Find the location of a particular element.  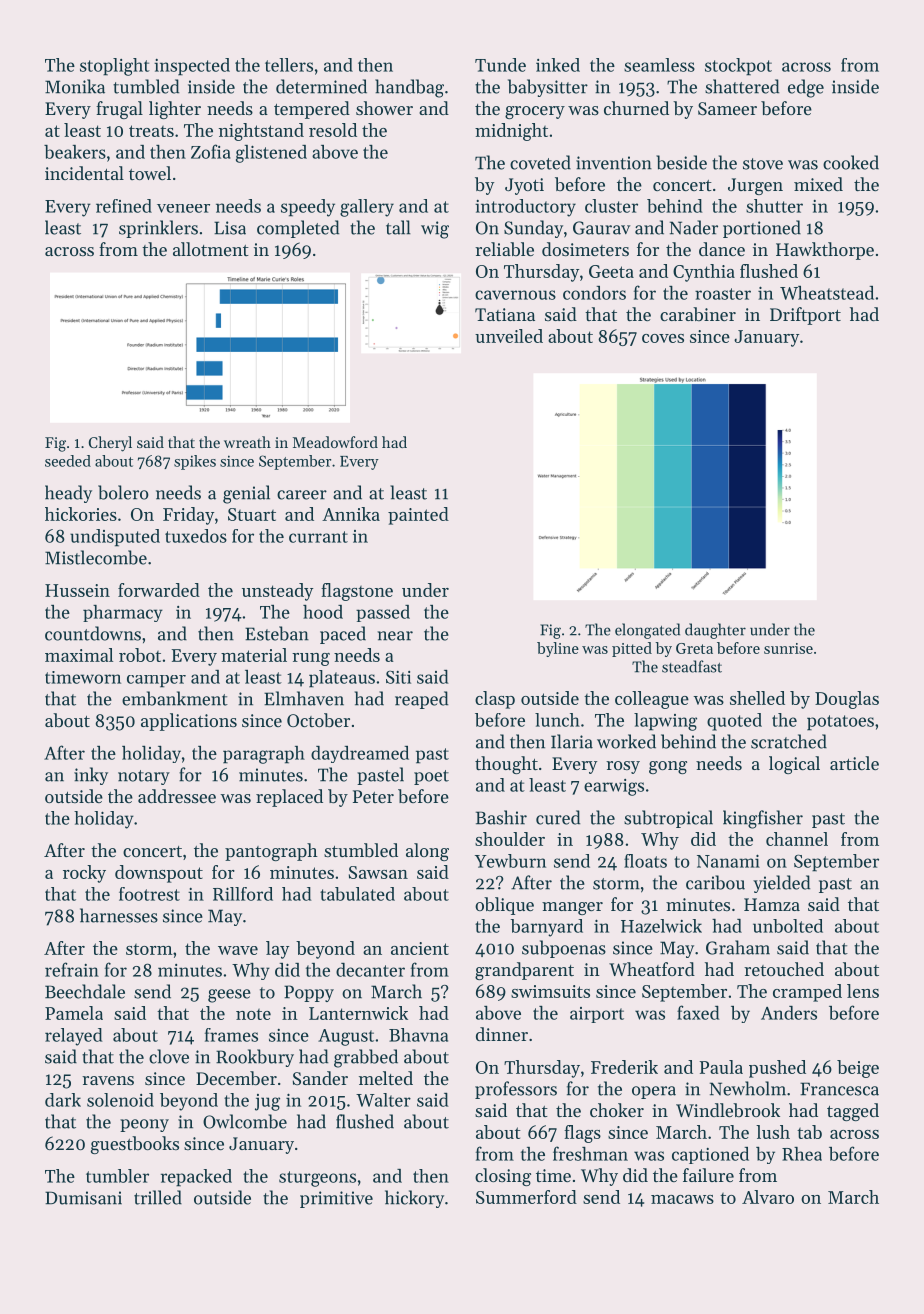

thought is located at coordinates (506, 765).
